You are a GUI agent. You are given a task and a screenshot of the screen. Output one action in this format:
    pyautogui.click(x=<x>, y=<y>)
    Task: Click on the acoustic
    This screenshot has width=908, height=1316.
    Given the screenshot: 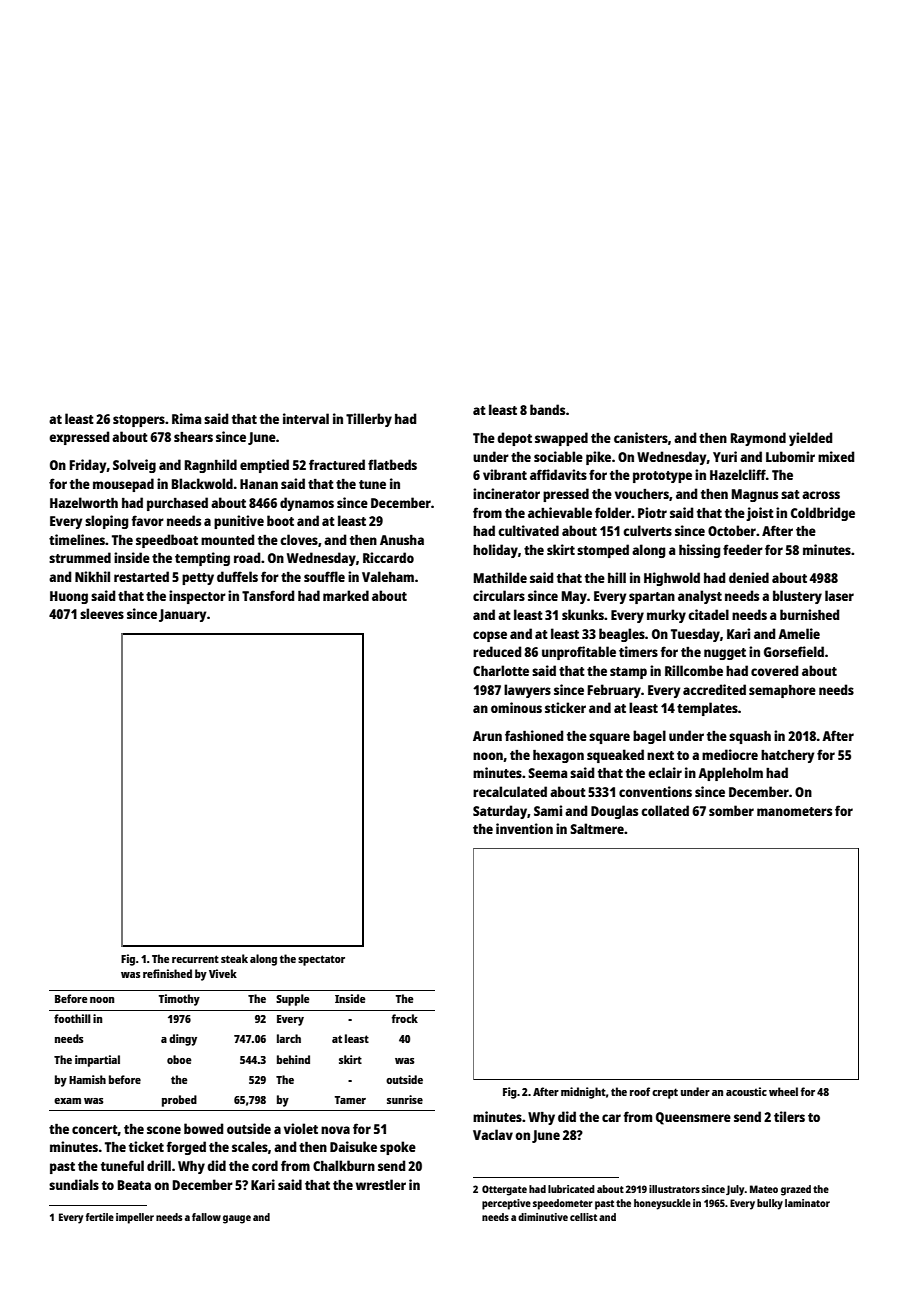 What is the action you would take?
    pyautogui.click(x=746, y=1091)
